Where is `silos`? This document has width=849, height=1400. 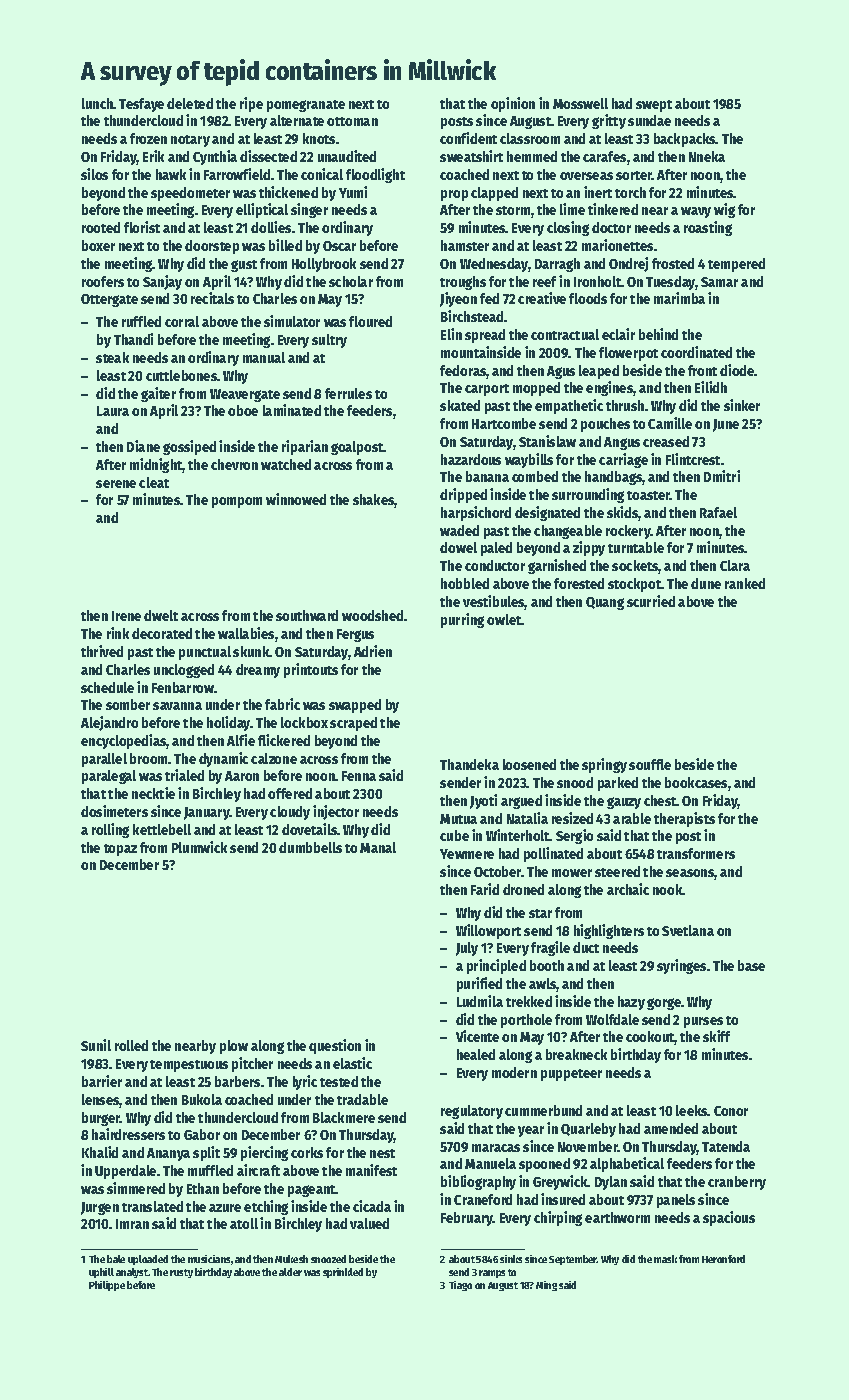 silos is located at coordinates (94, 174).
